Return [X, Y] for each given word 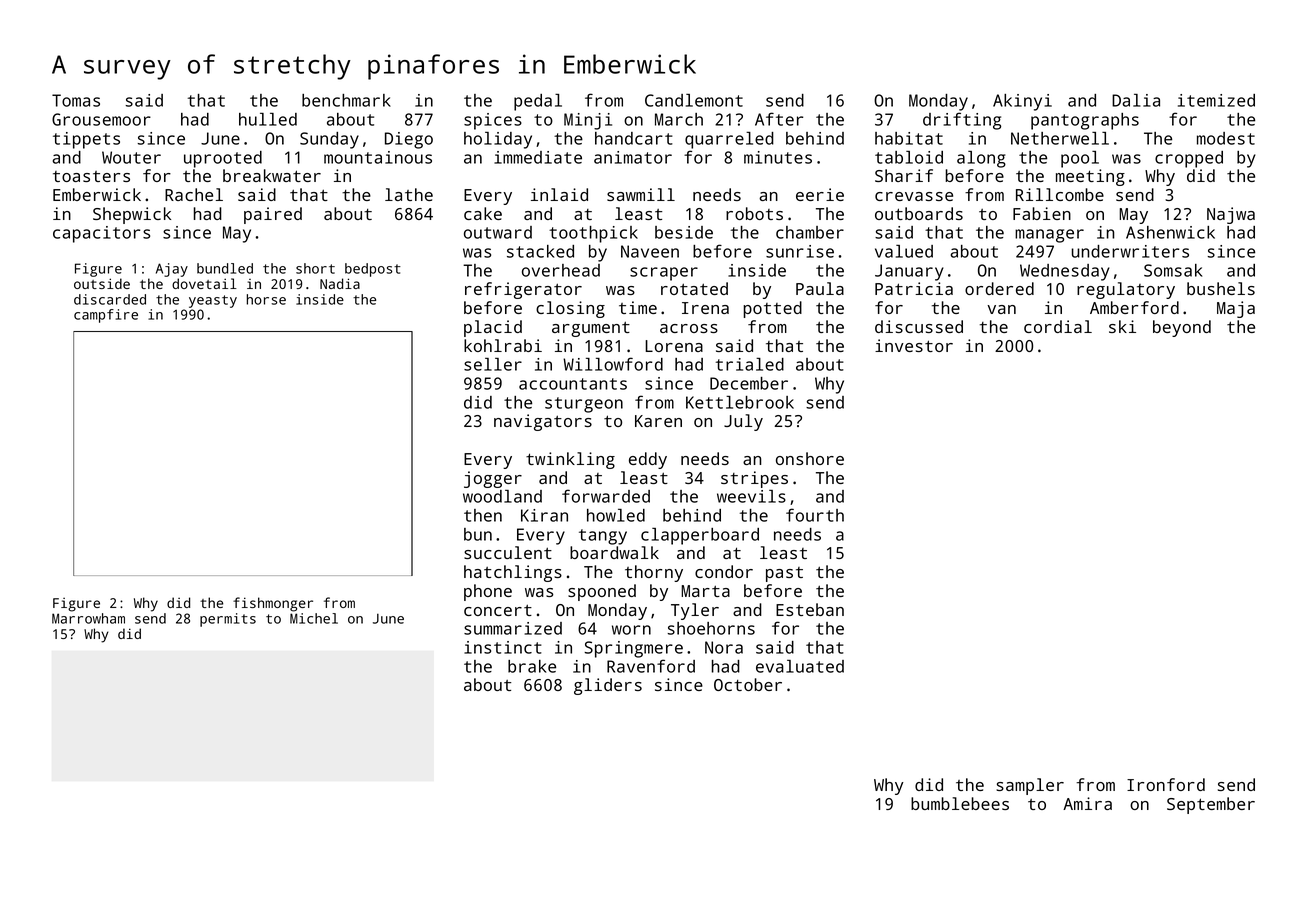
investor [914, 345]
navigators [543, 422]
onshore [810, 458]
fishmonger [273, 604]
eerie [820, 194]
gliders [608, 686]
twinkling [570, 460]
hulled [268, 119]
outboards [919, 213]
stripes [754, 479]
